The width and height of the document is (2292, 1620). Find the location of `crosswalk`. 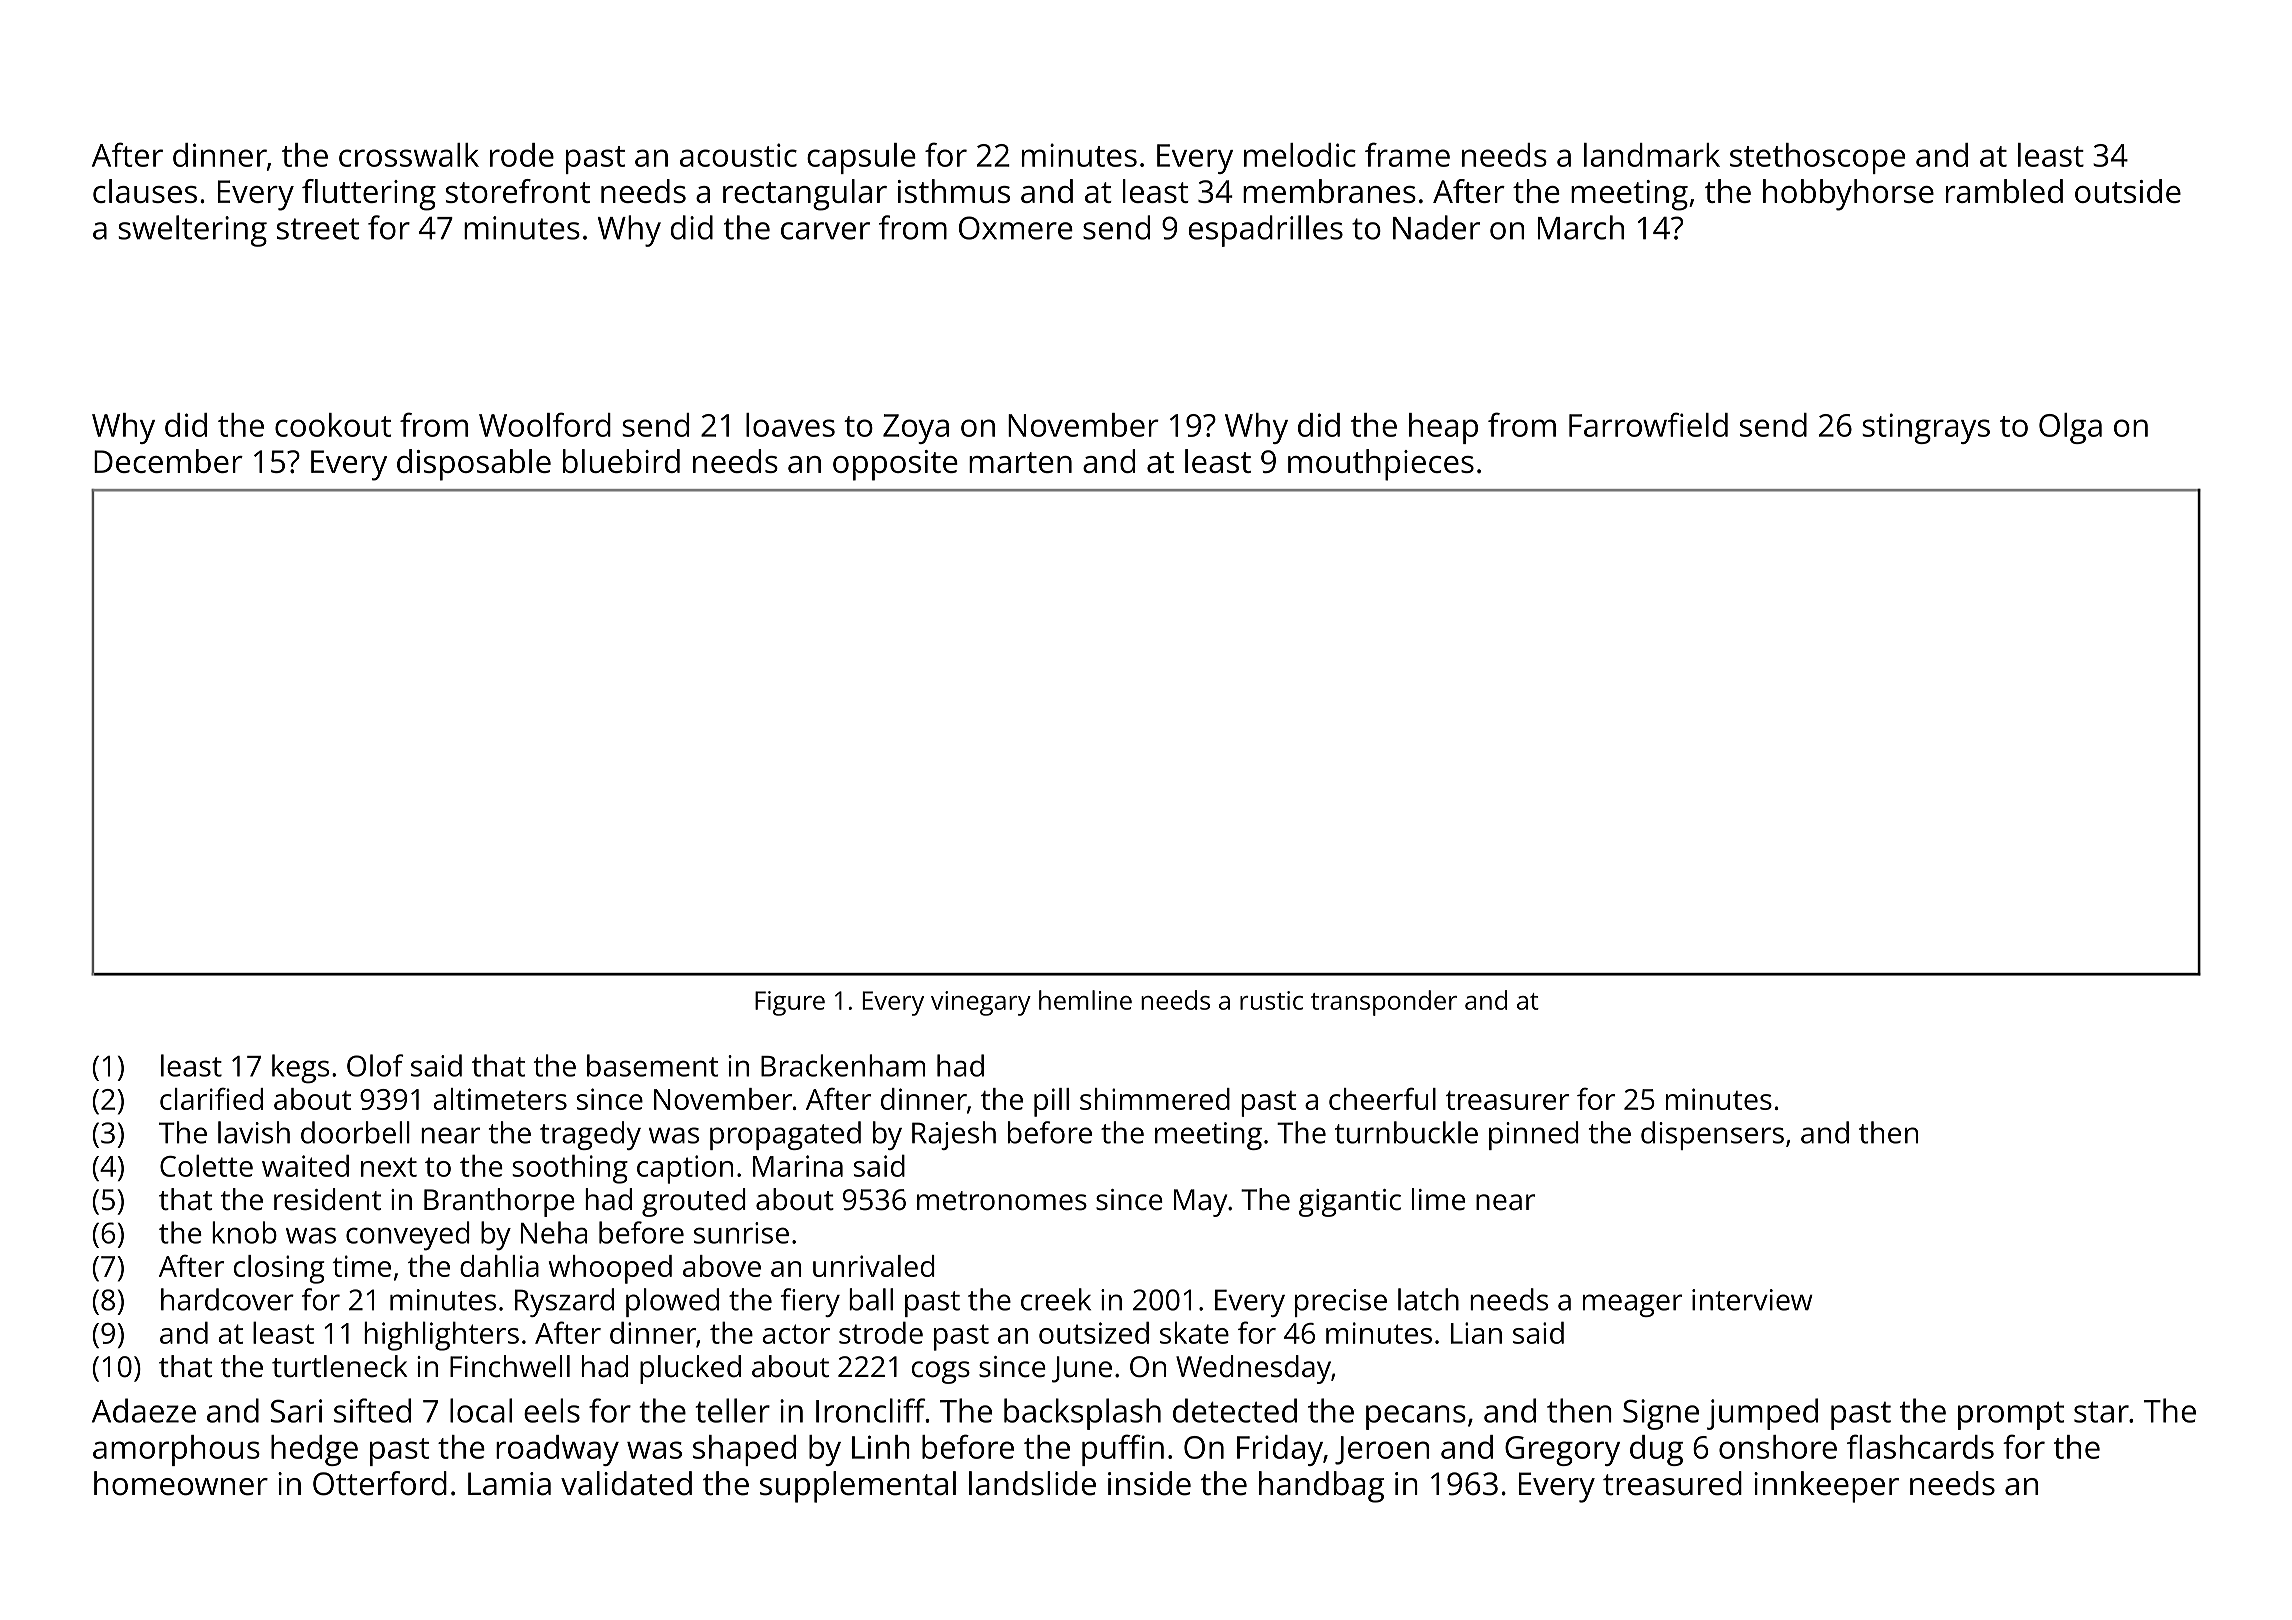

crosswalk is located at coordinates (409, 155).
